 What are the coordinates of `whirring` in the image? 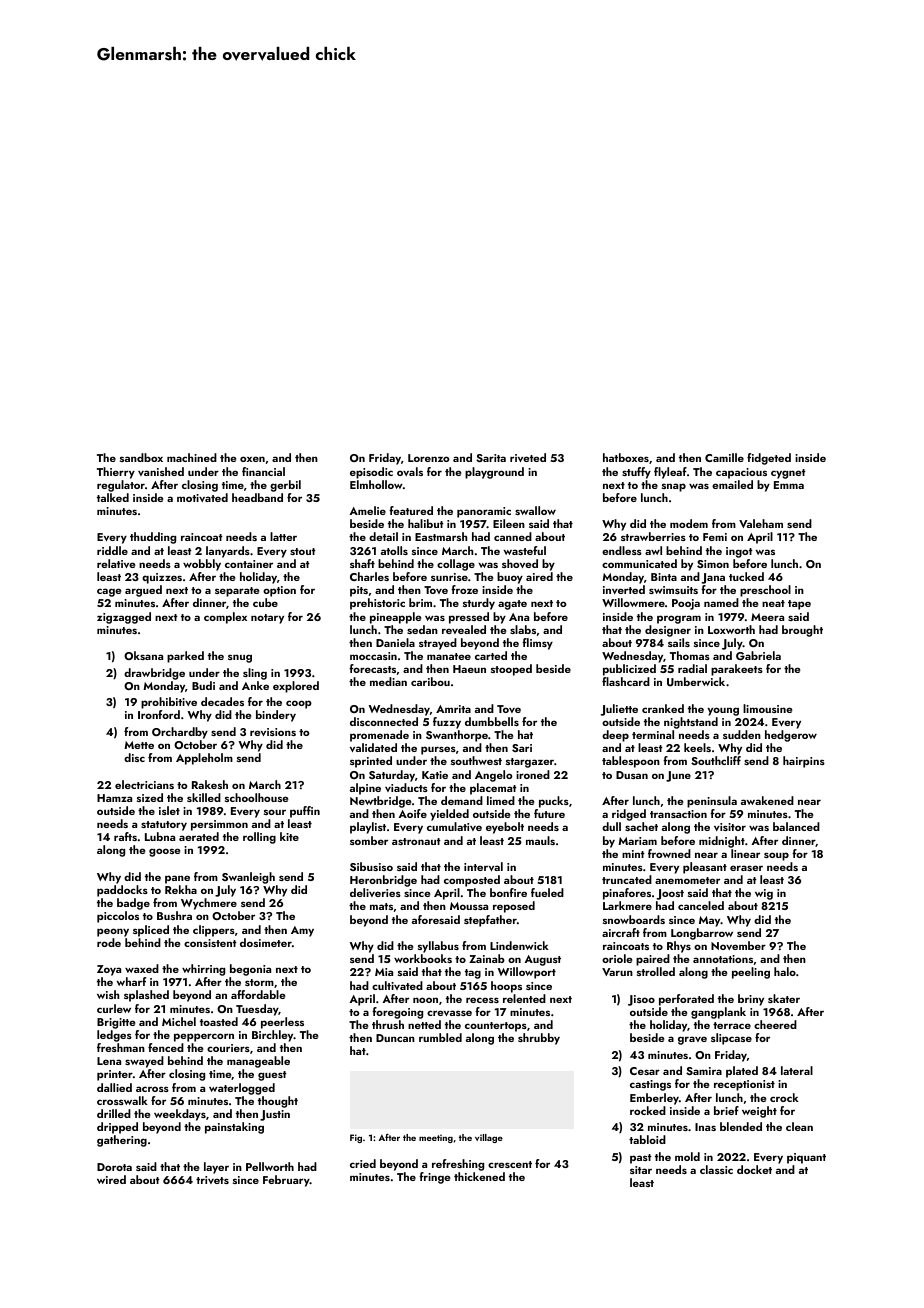 It's located at (203, 970).
